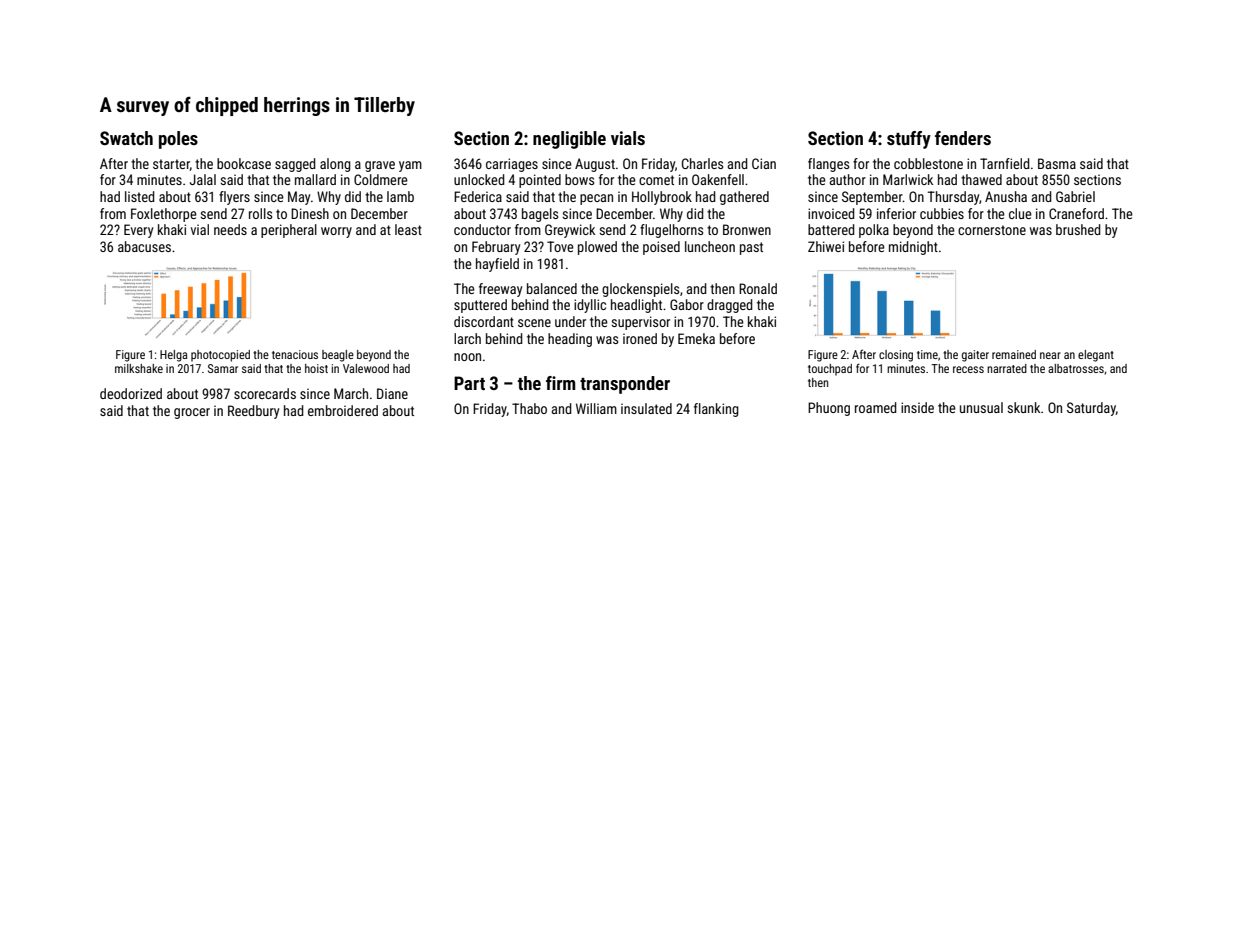  I want to click on skunk, so click(1023, 407).
